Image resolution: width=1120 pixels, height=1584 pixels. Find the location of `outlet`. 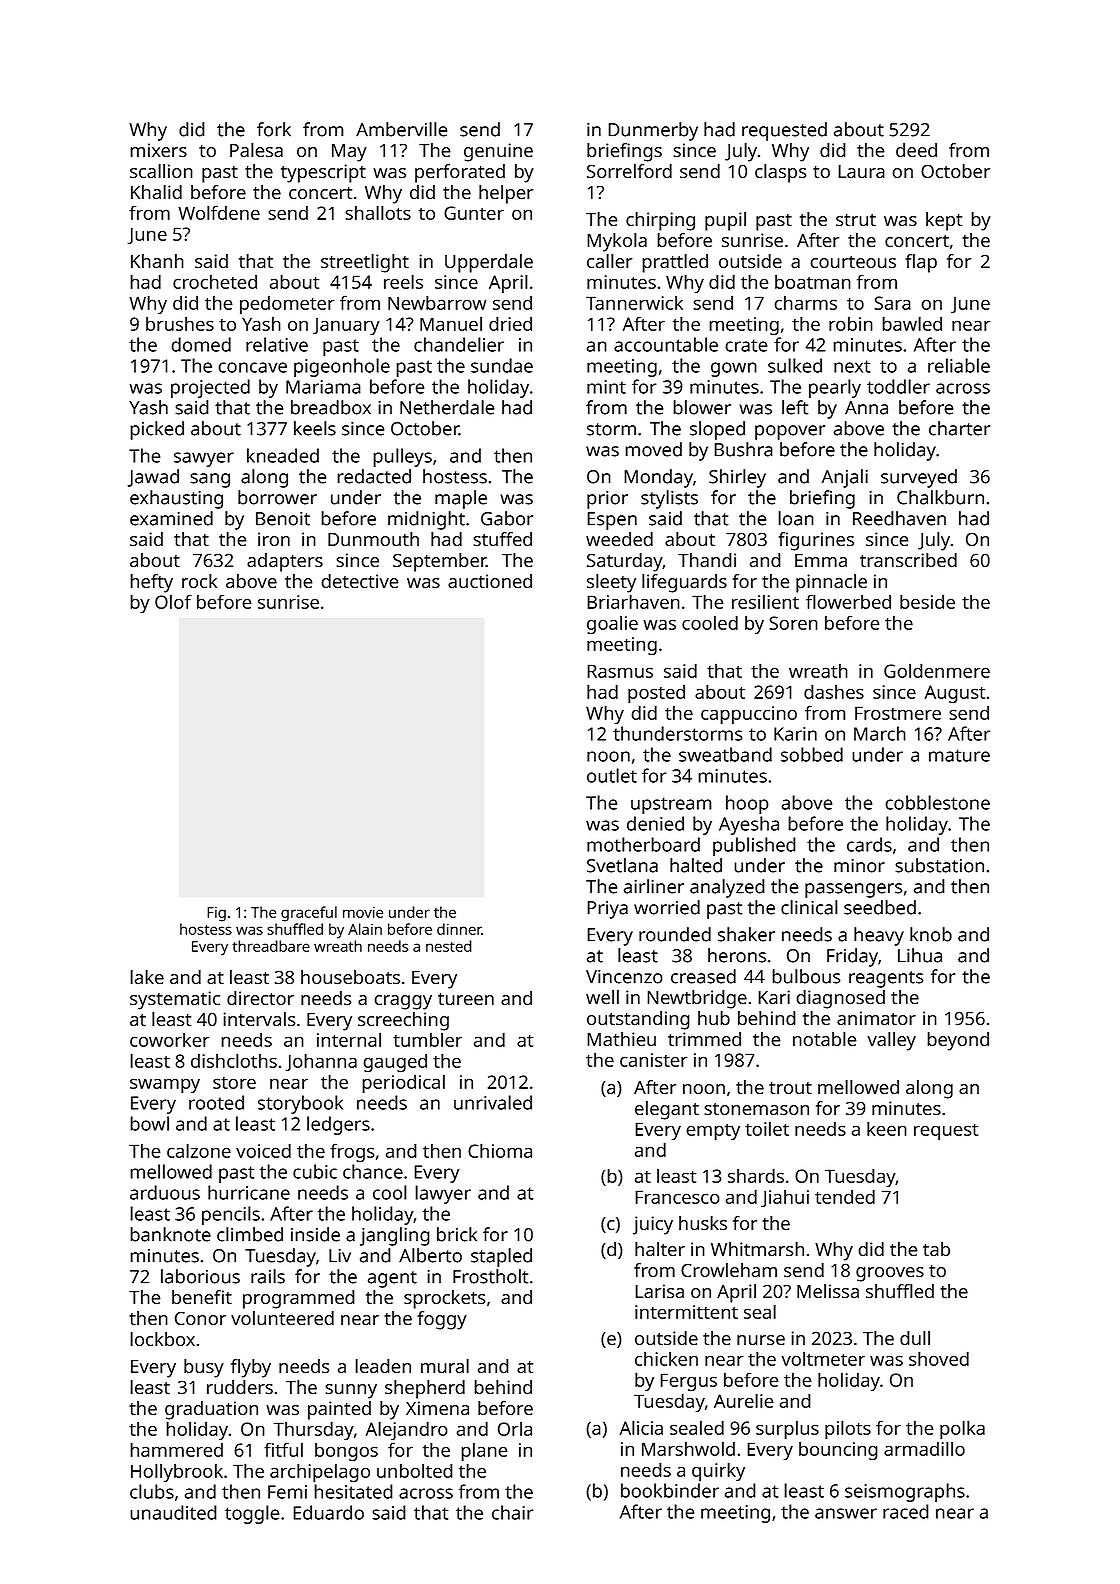

outlet is located at coordinates (612, 775).
